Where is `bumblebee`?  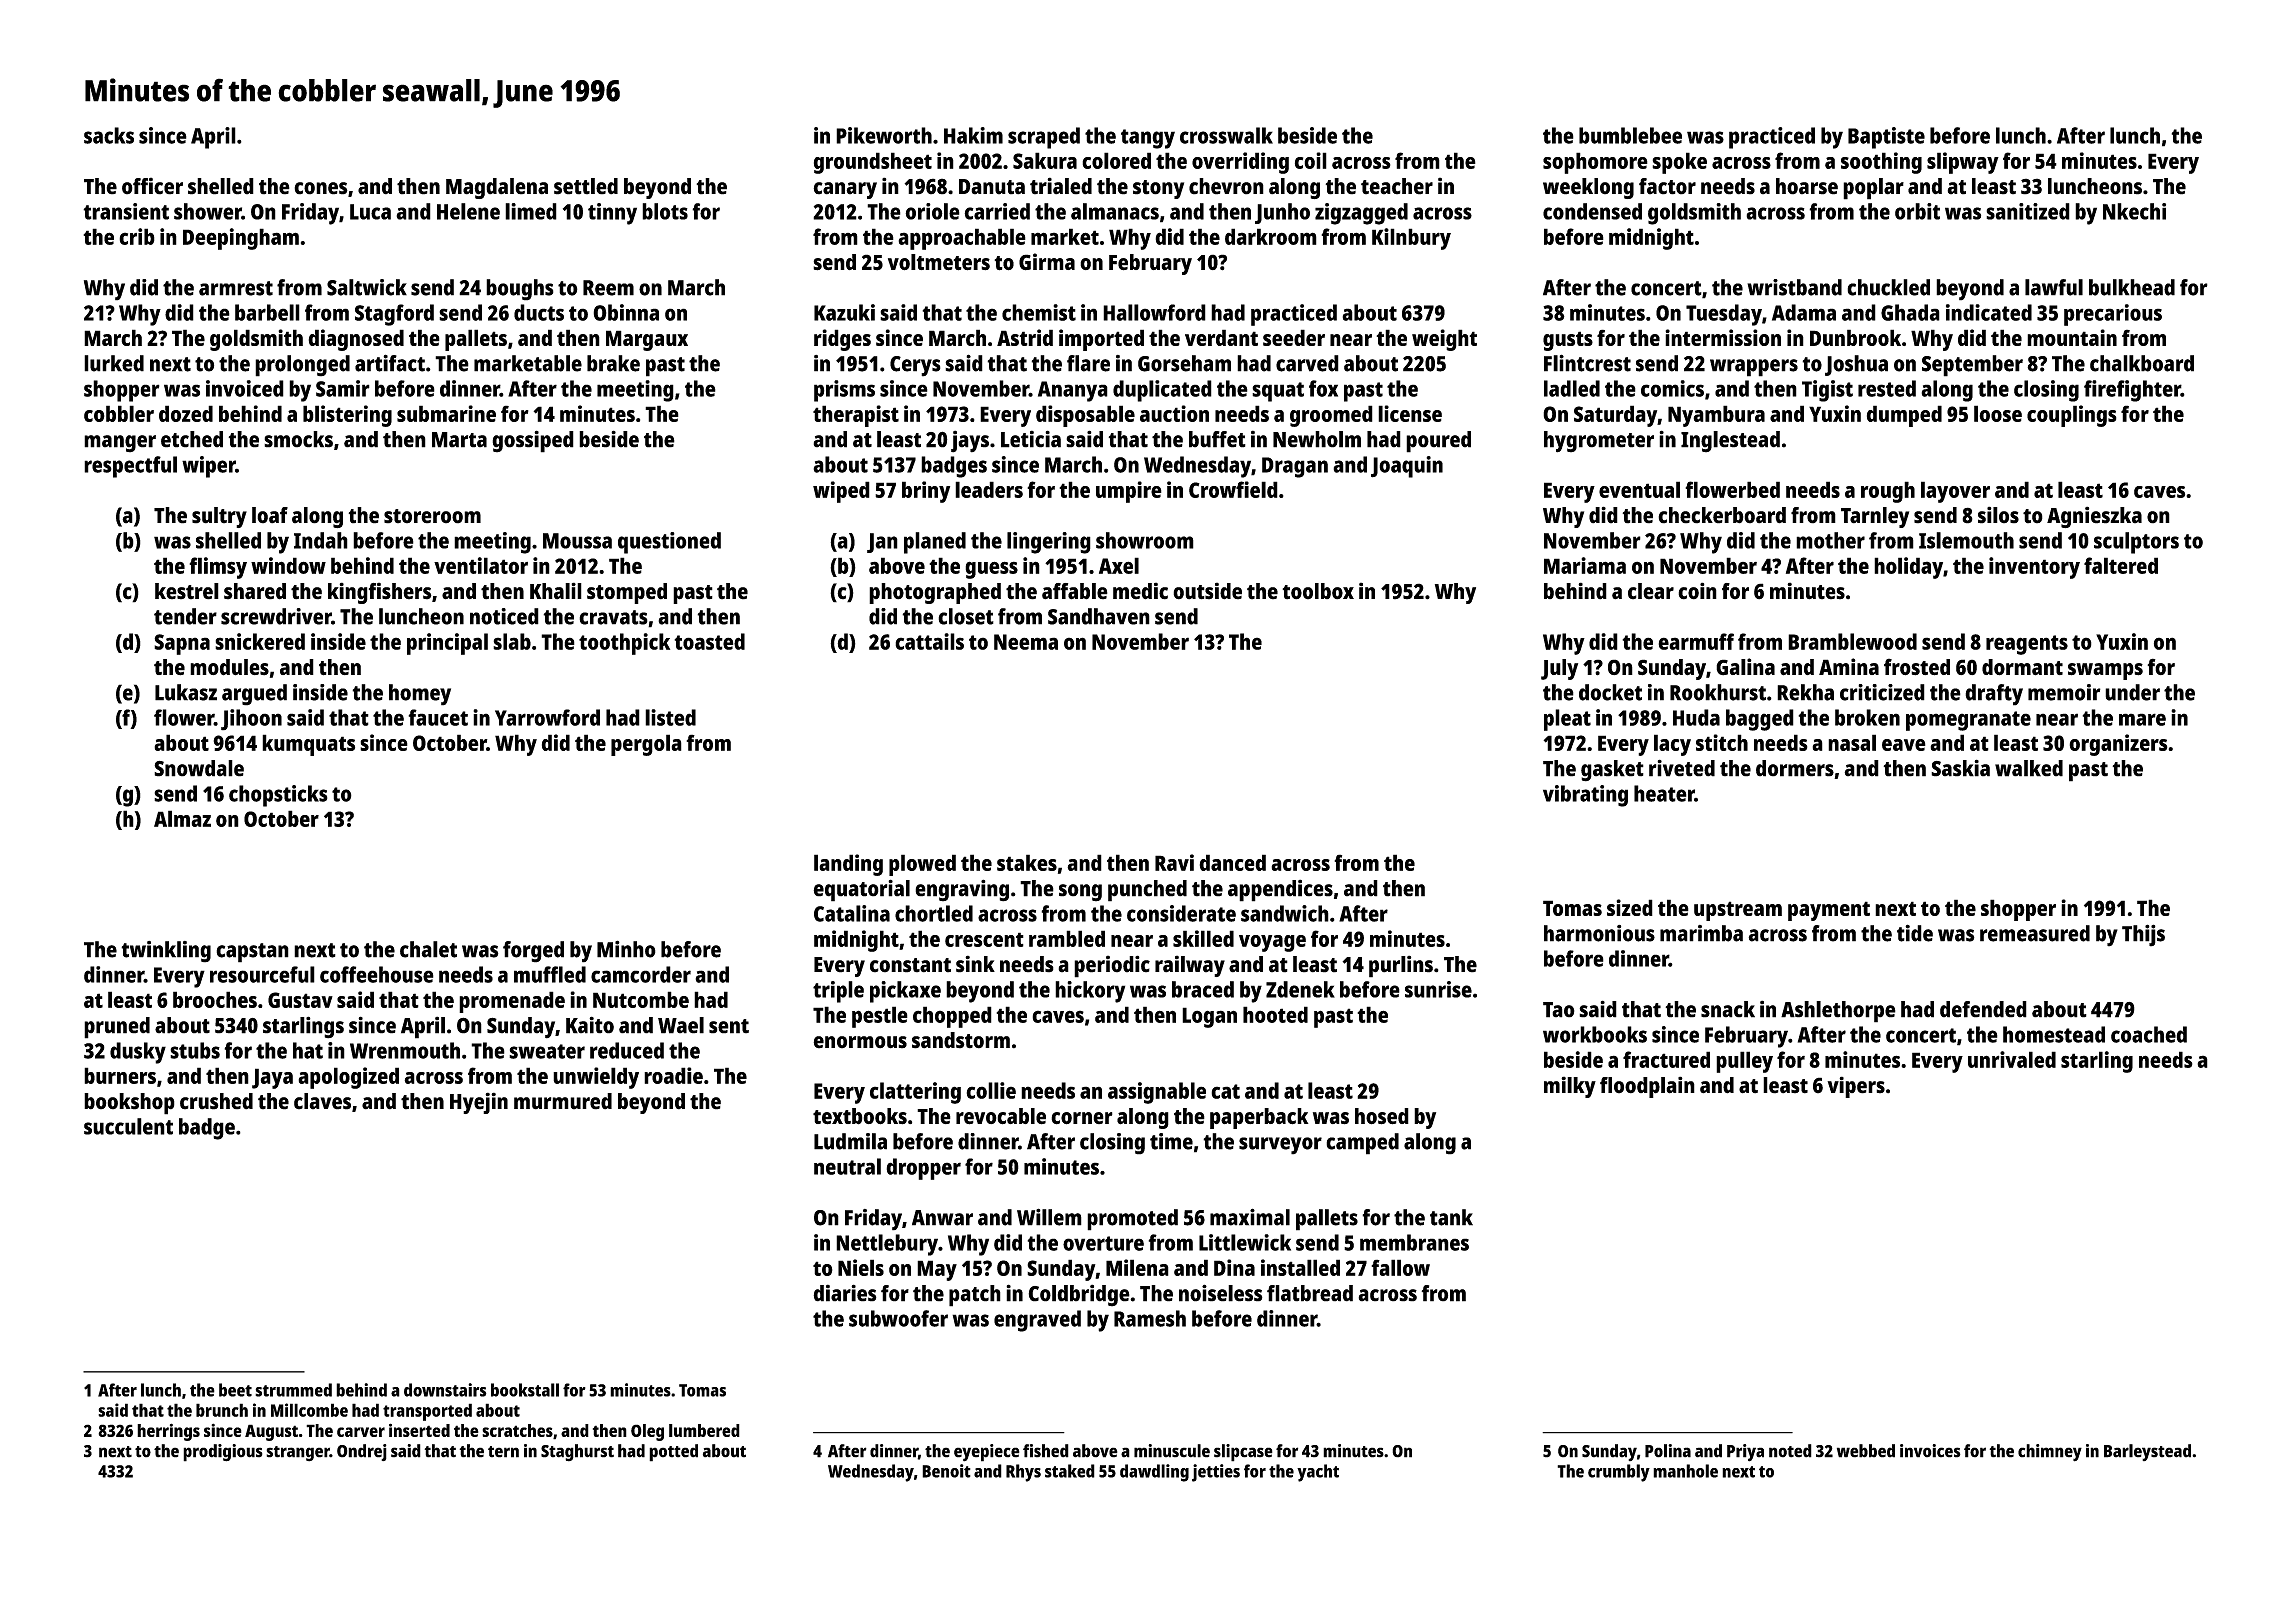
bumblebee is located at coordinates (1630, 135).
